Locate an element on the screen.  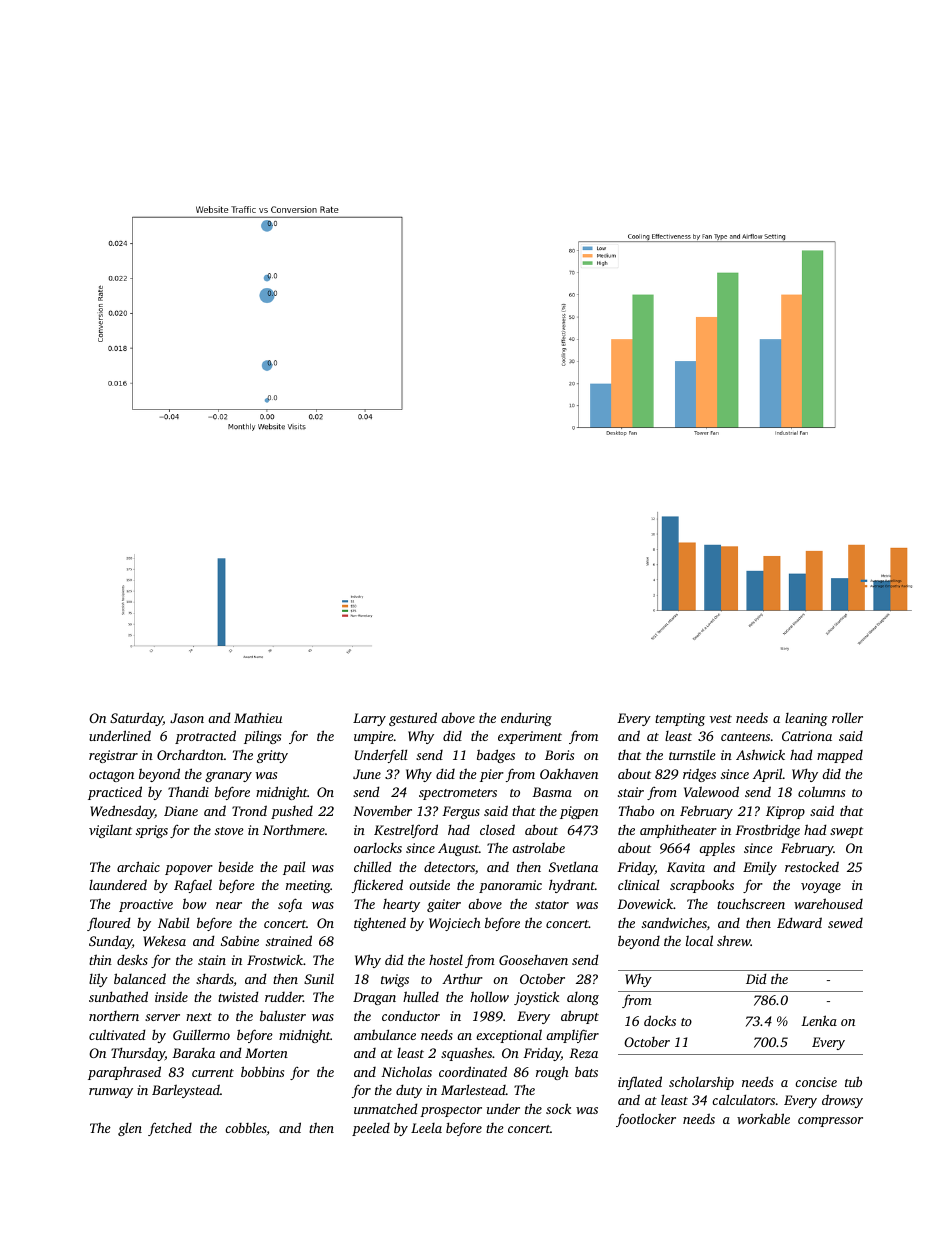
bobbins is located at coordinates (262, 1071).
